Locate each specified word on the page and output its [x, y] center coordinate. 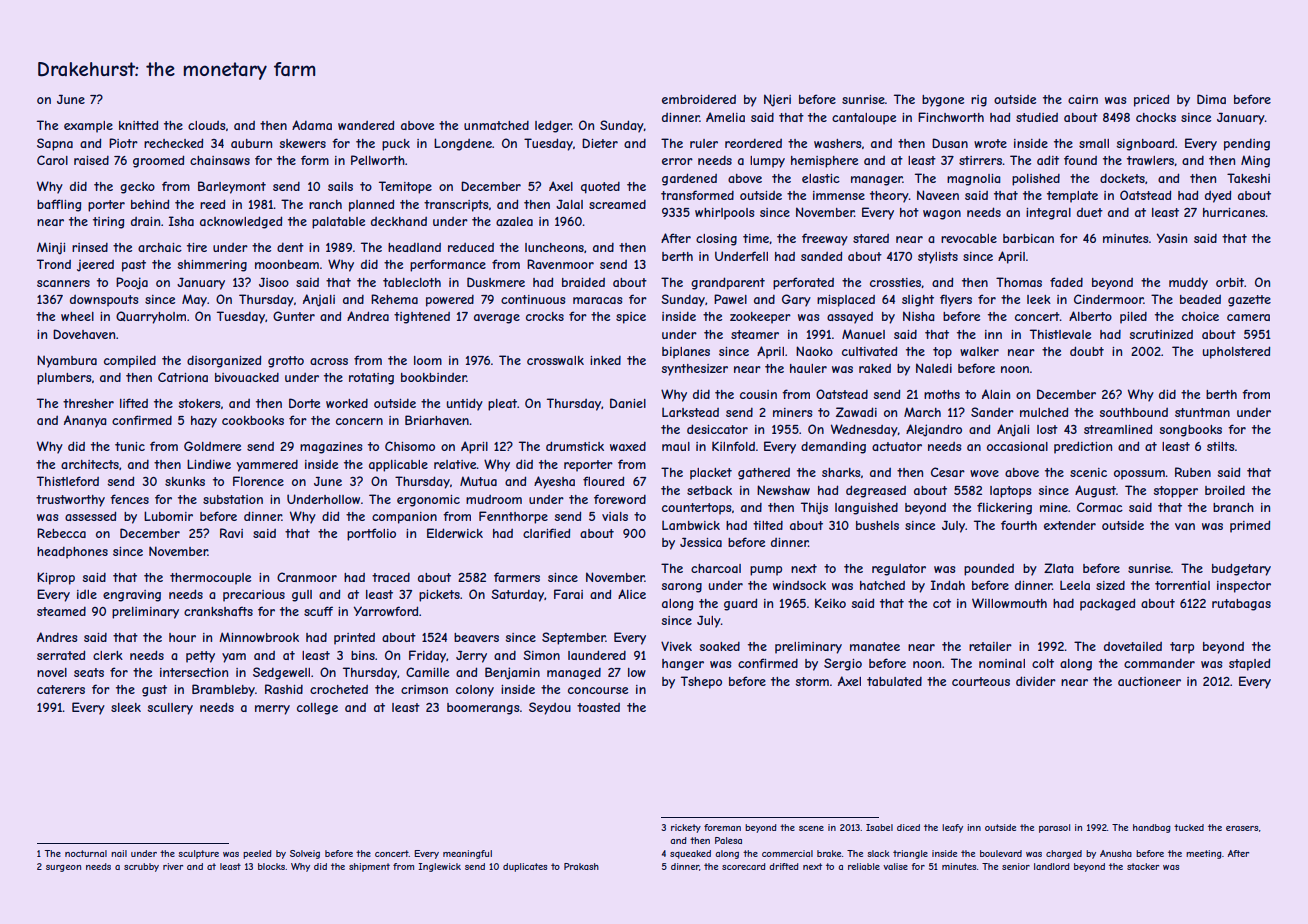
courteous [981, 681]
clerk [108, 655]
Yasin [1172, 238]
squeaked [690, 854]
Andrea [368, 316]
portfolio [371, 534]
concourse [598, 690]
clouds [207, 125]
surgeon [63, 868]
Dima [1211, 99]
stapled [1249, 664]
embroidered [699, 99]
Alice [632, 594]
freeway [825, 239]
